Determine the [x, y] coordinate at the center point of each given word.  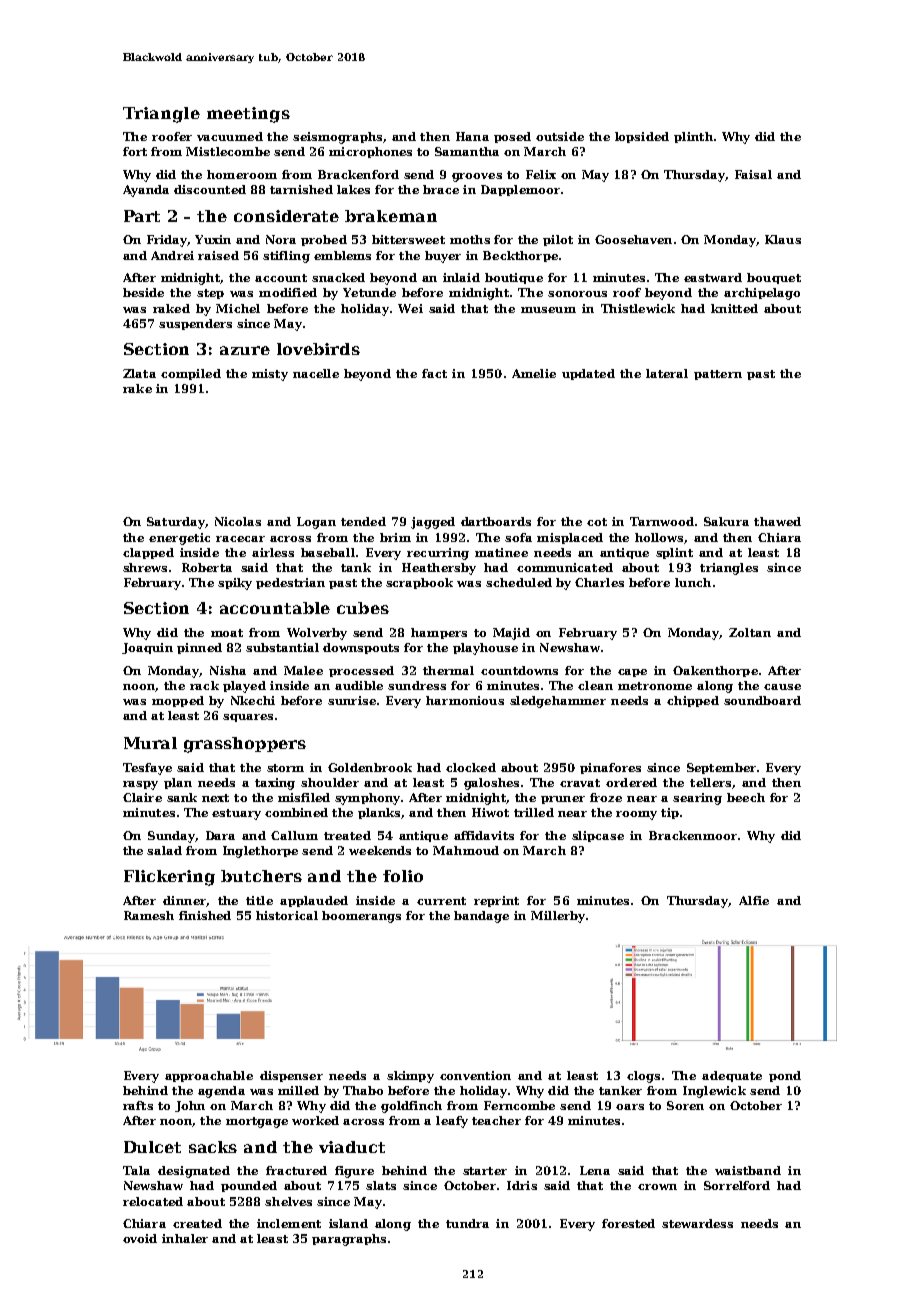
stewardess [697, 1223]
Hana [472, 136]
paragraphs [349, 1240]
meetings [248, 115]
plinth [693, 137]
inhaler [185, 1238]
